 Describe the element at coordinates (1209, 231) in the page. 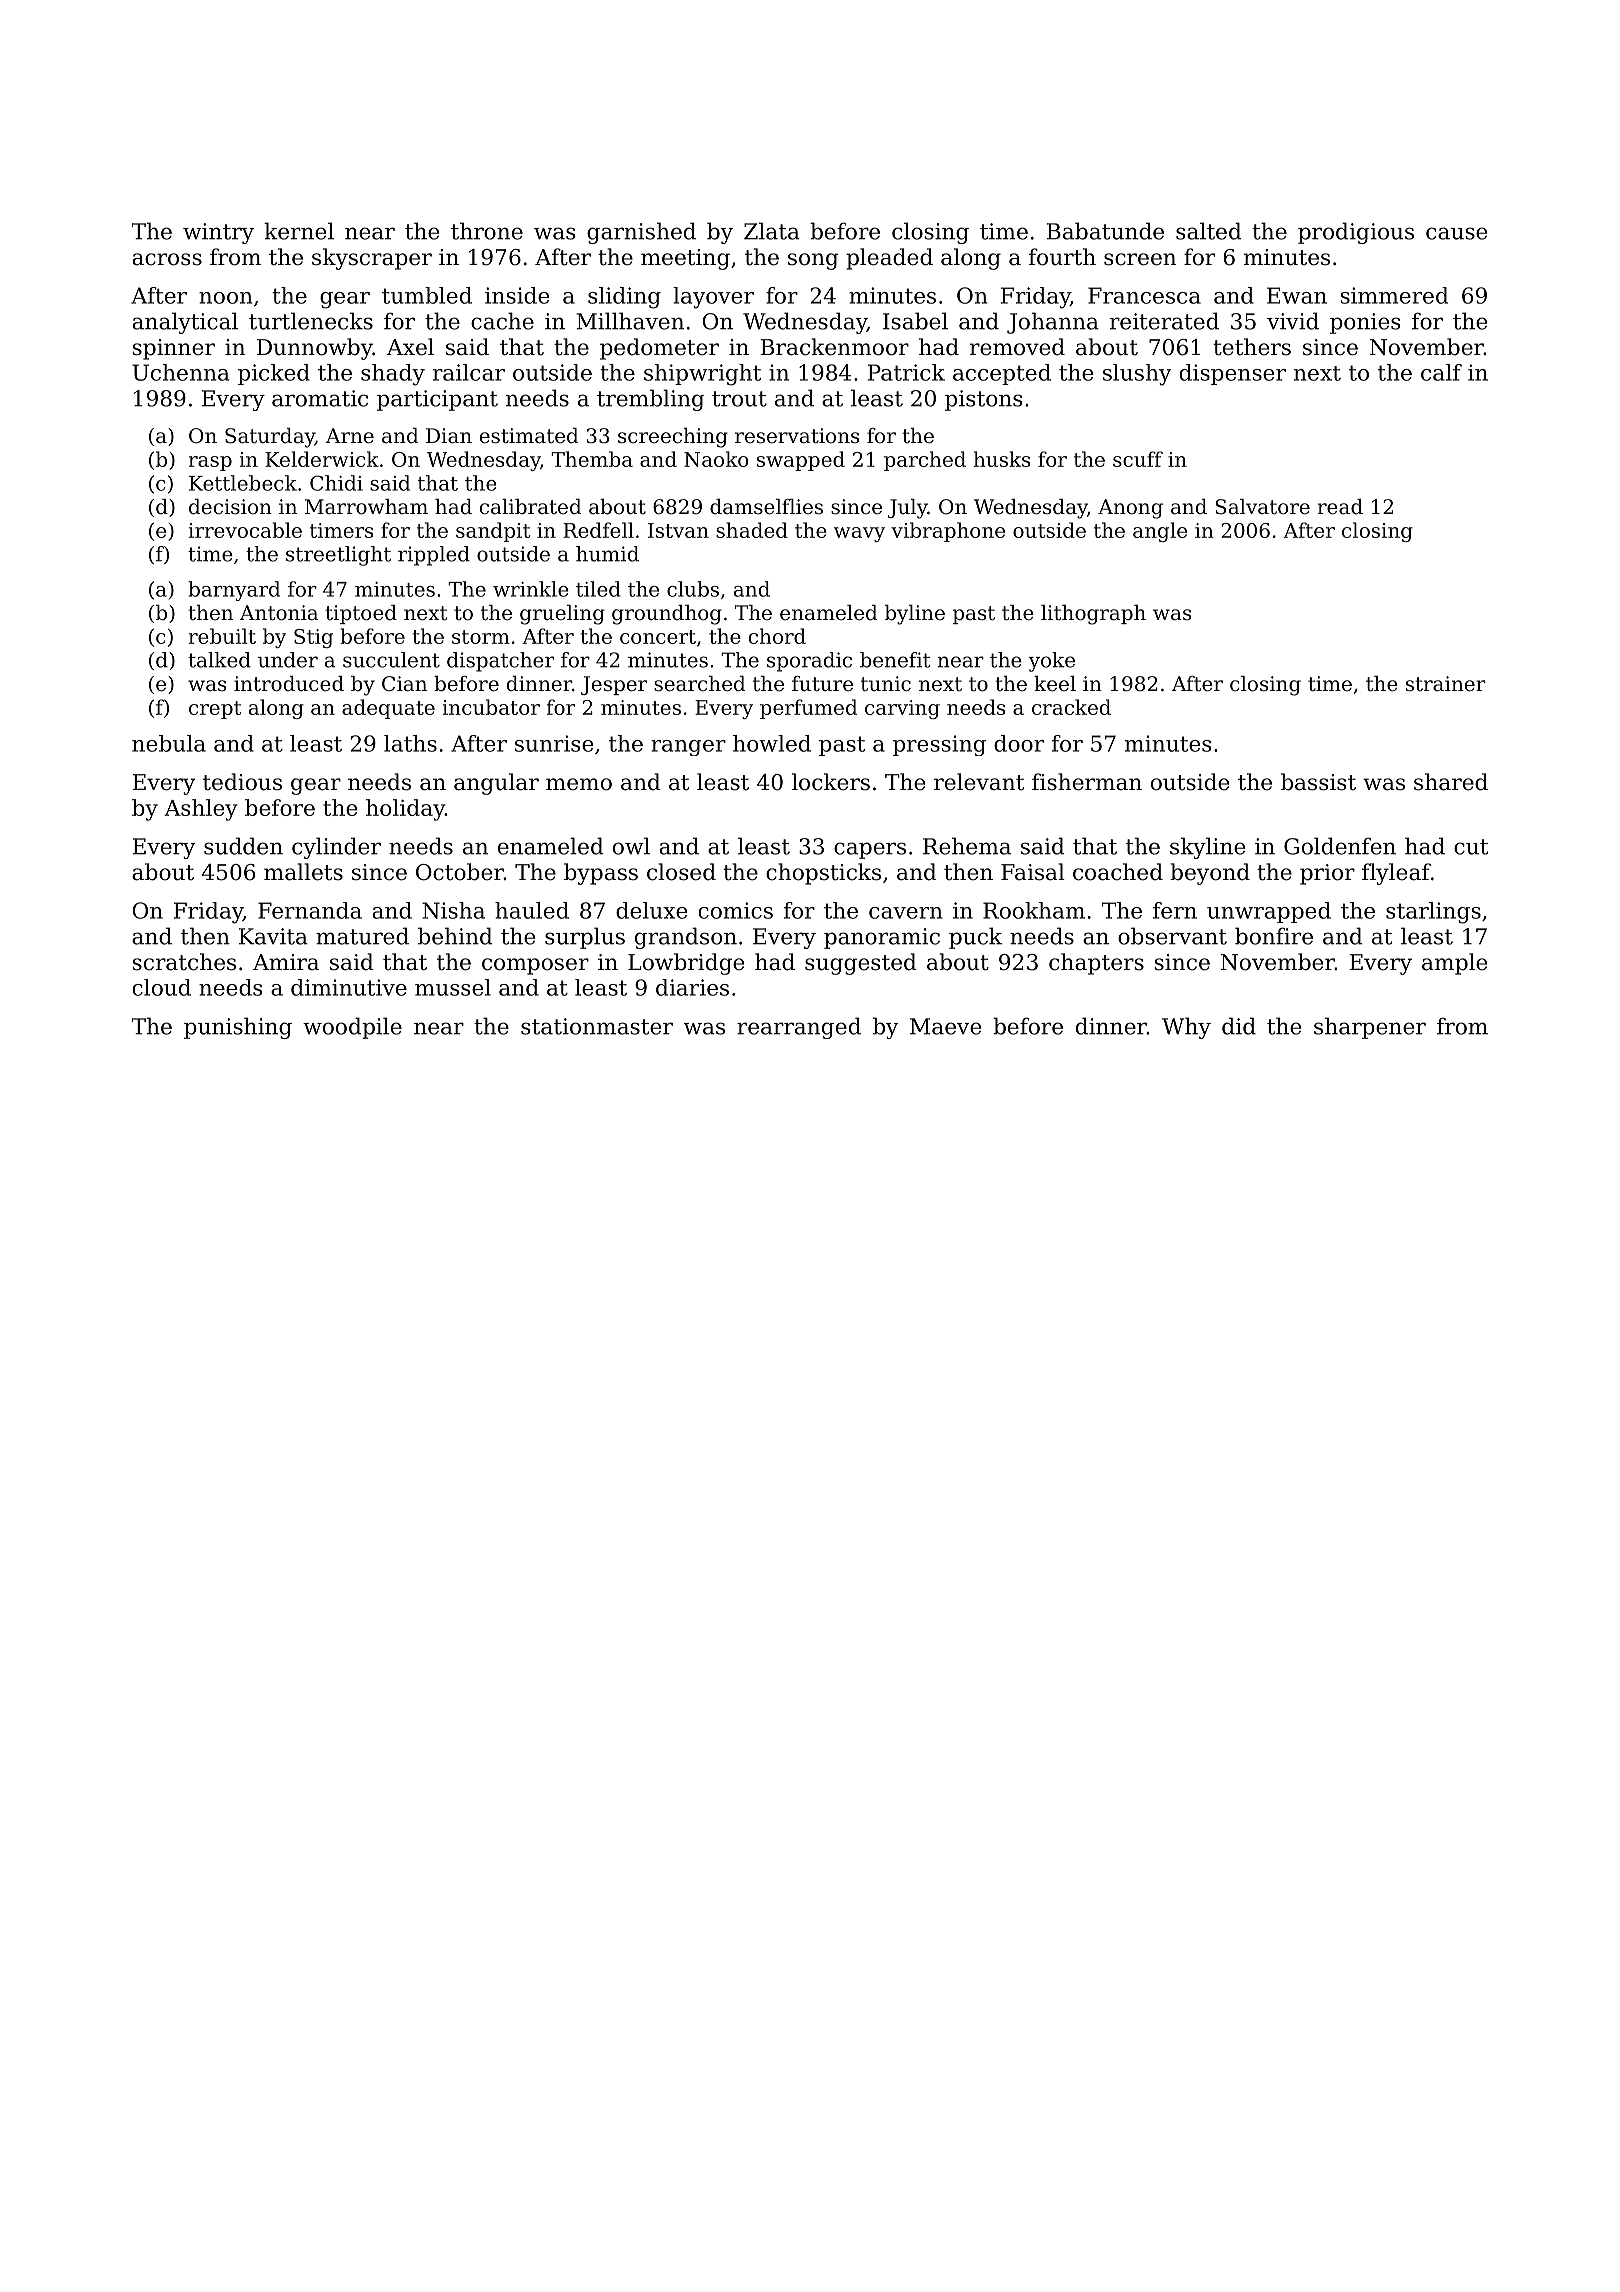

I see `salted` at that location.
